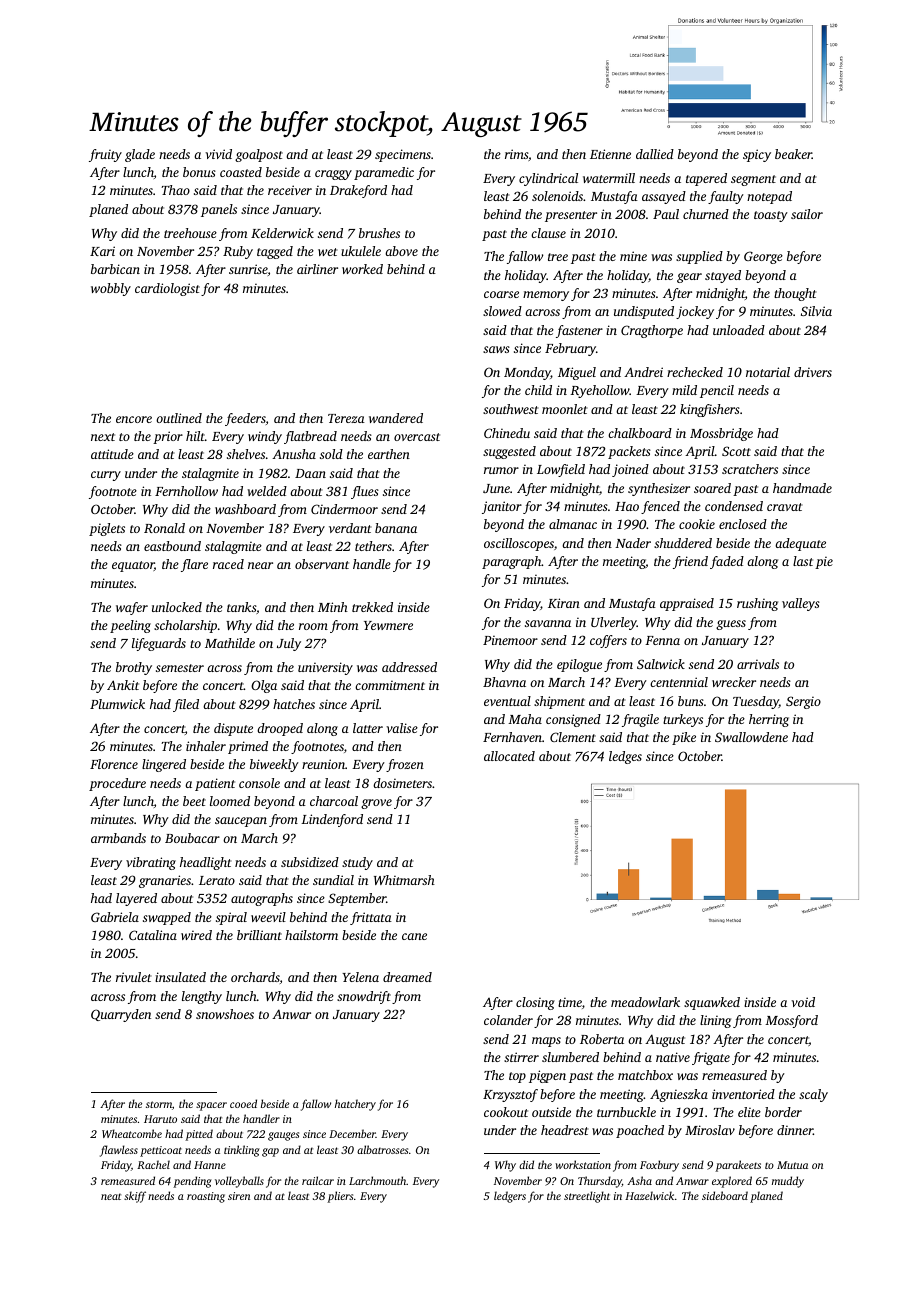 The height and width of the screenshot is (1308, 924). I want to click on peeling, so click(130, 626).
